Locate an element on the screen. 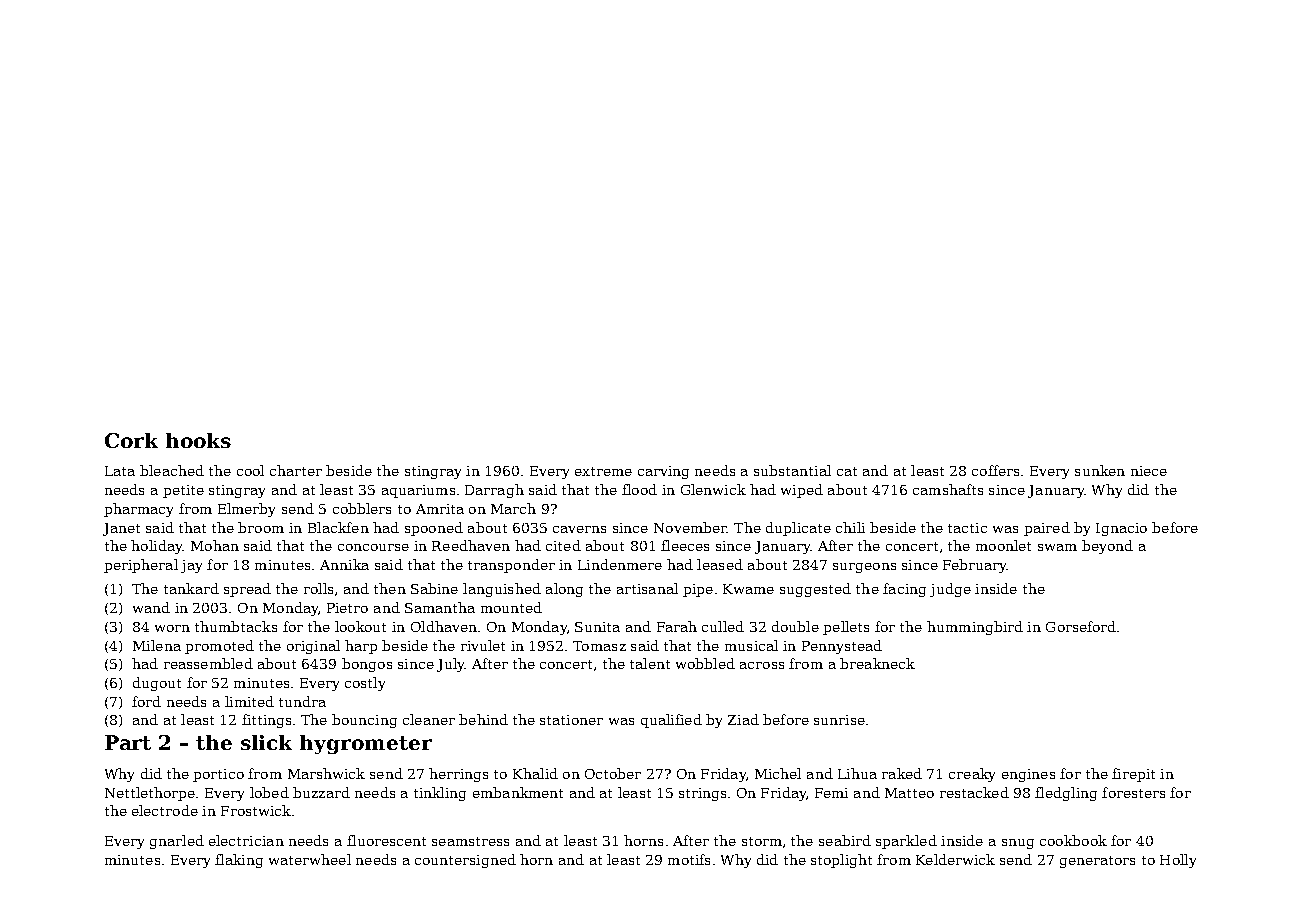 The image size is (1308, 924). extreme is located at coordinates (603, 471).
